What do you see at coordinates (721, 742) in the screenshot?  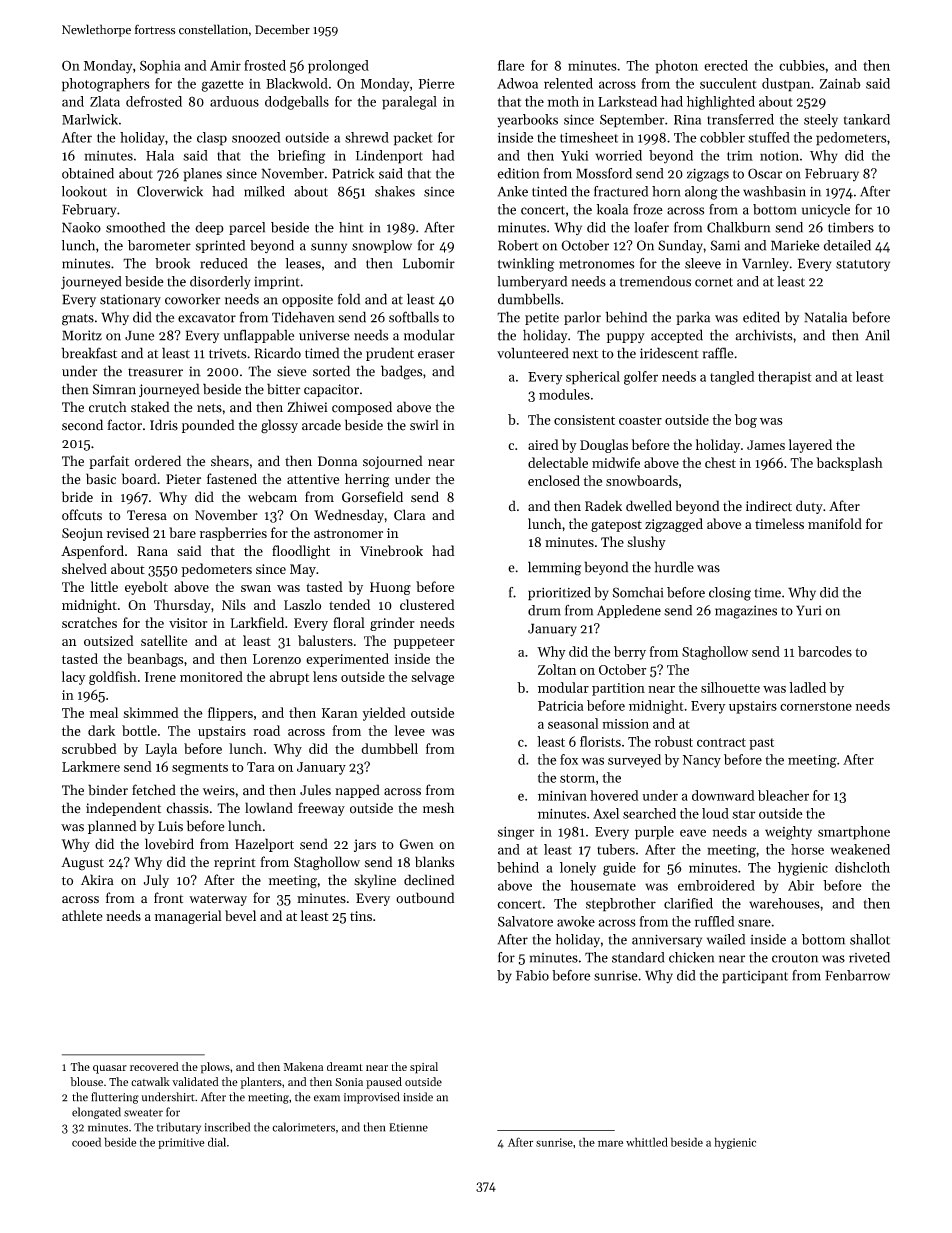 I see `contract` at bounding box center [721, 742].
